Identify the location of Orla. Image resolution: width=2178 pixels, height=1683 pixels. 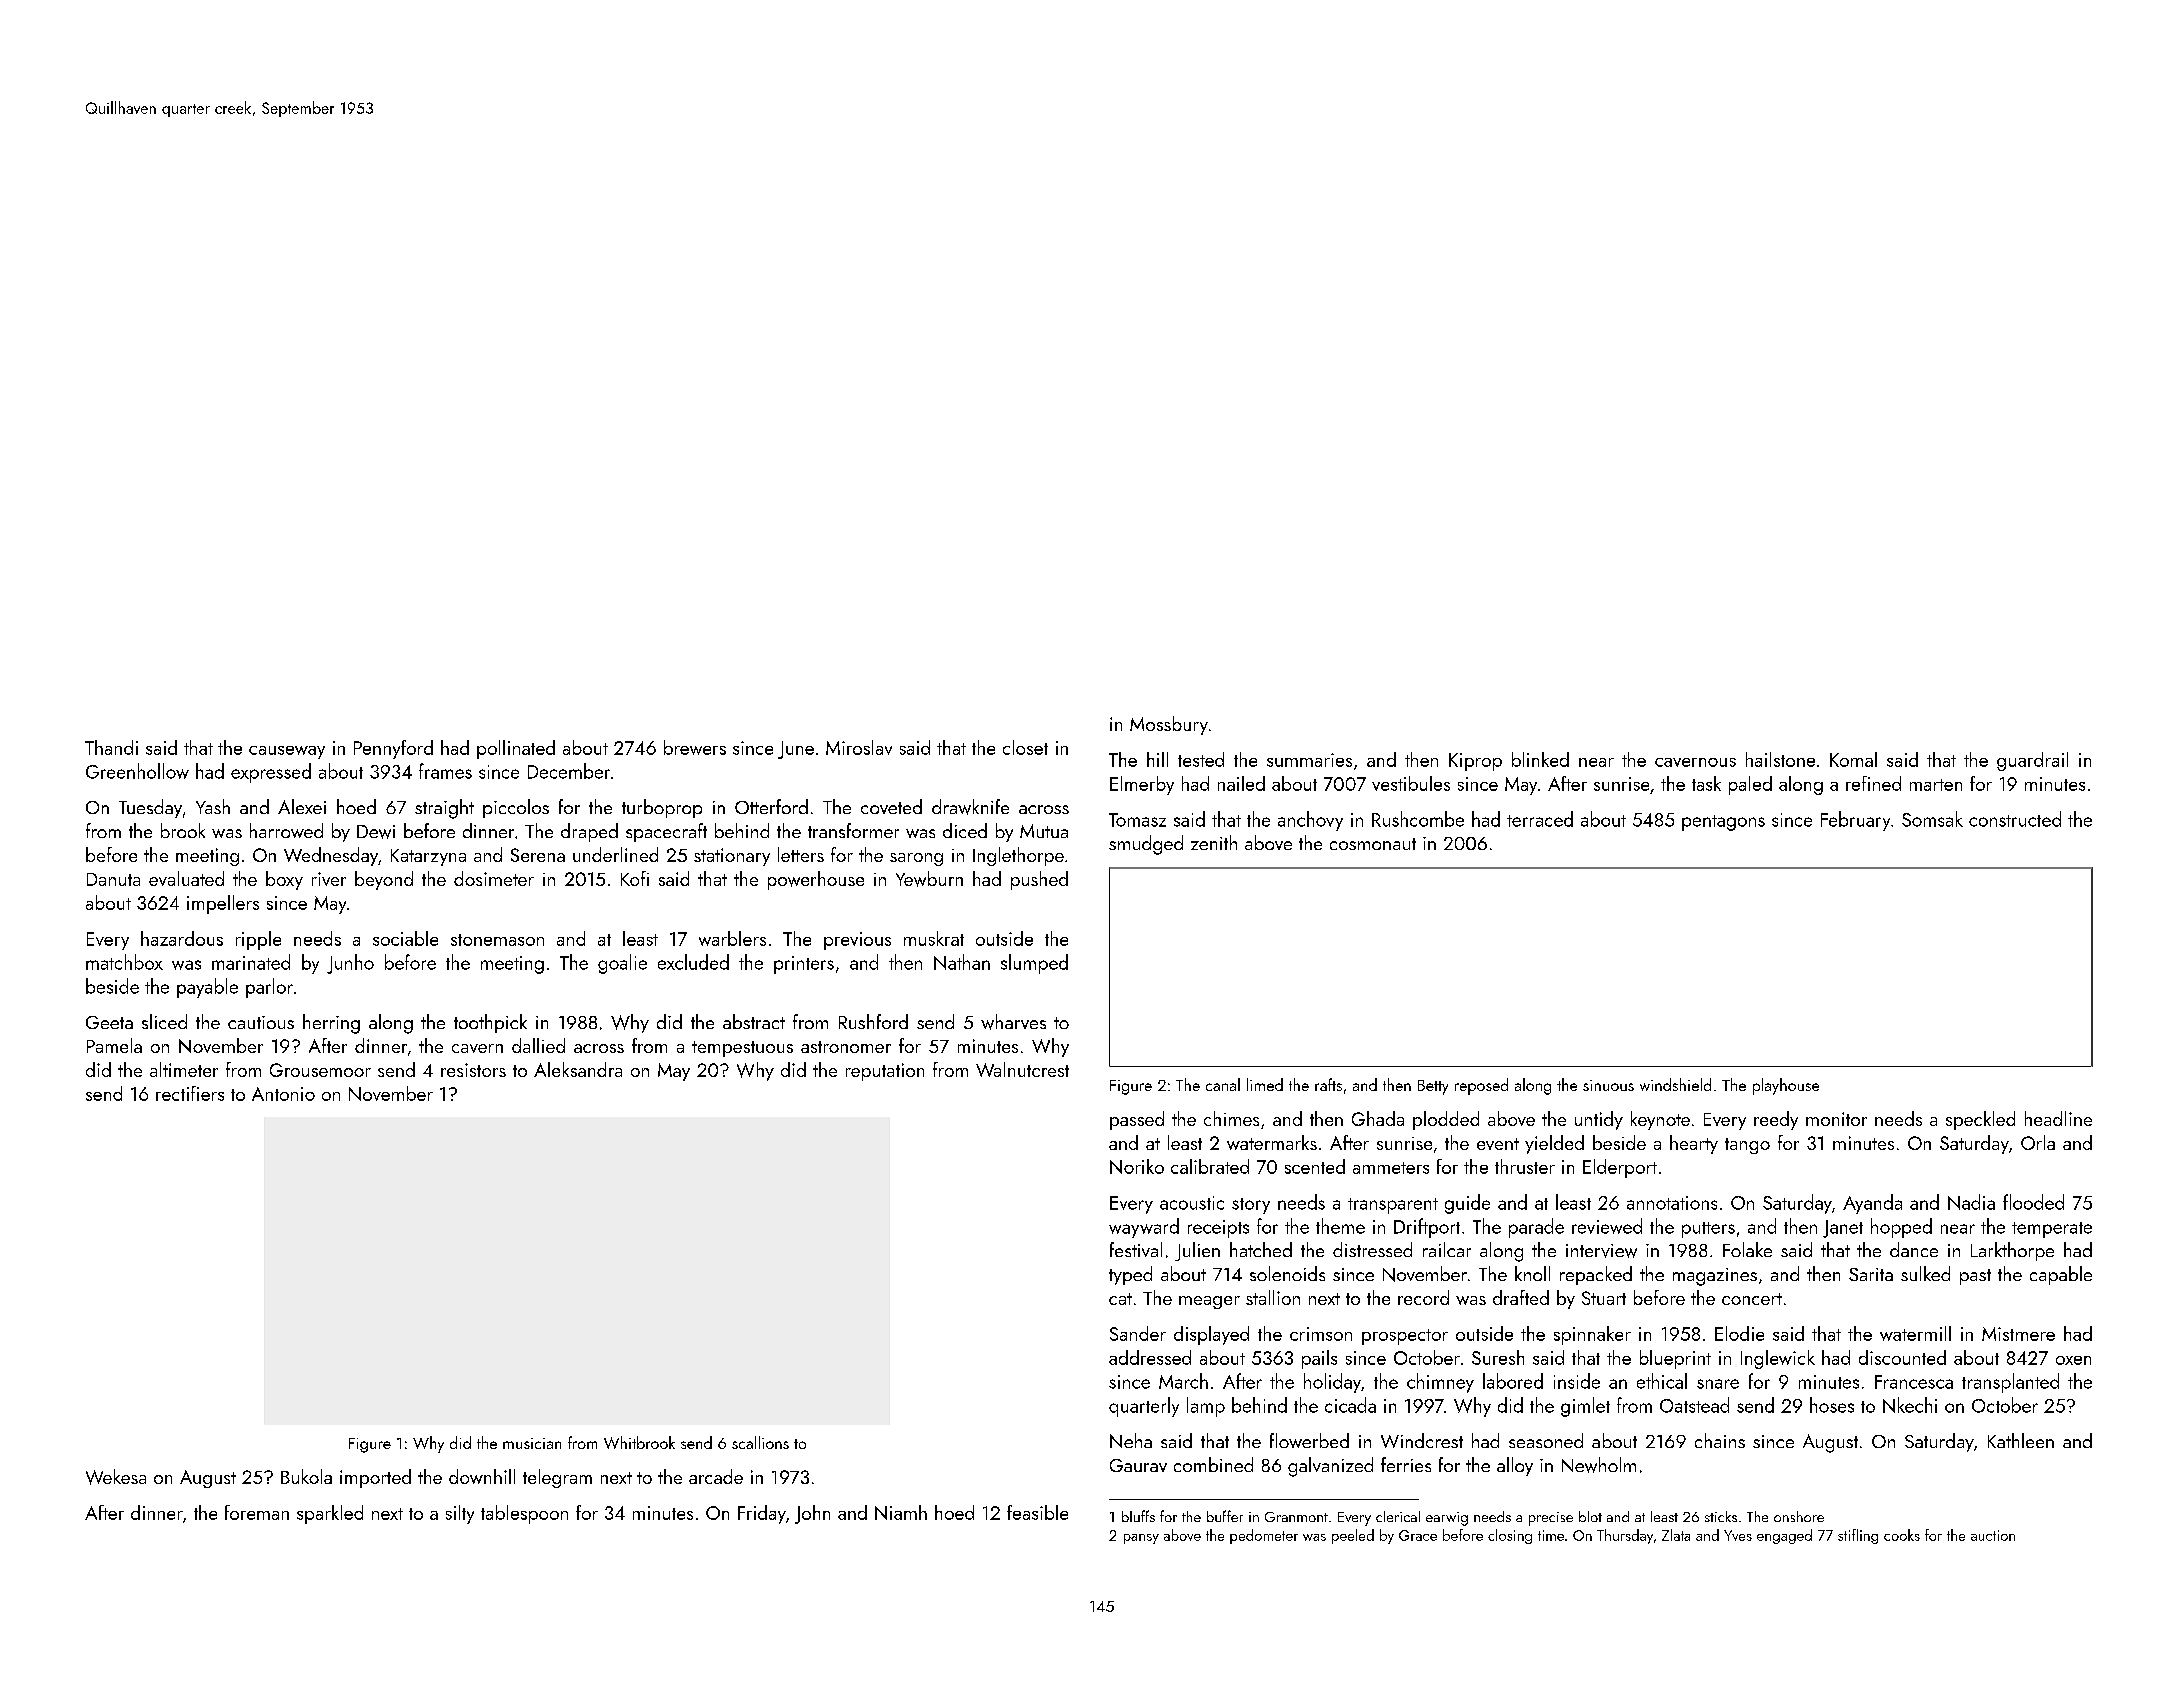
(2038, 1142).
